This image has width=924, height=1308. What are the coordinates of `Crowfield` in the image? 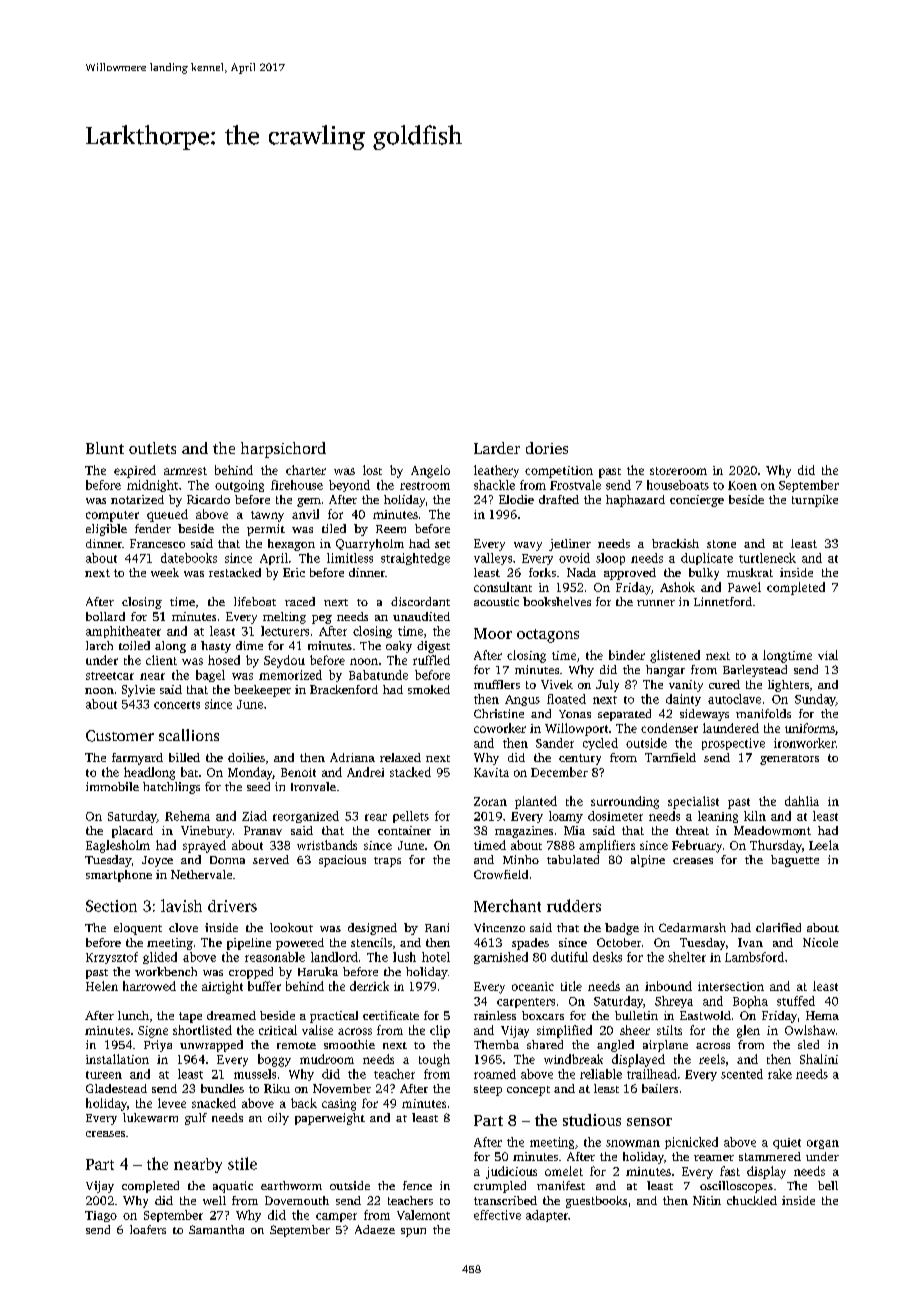 It's located at (501, 874).
